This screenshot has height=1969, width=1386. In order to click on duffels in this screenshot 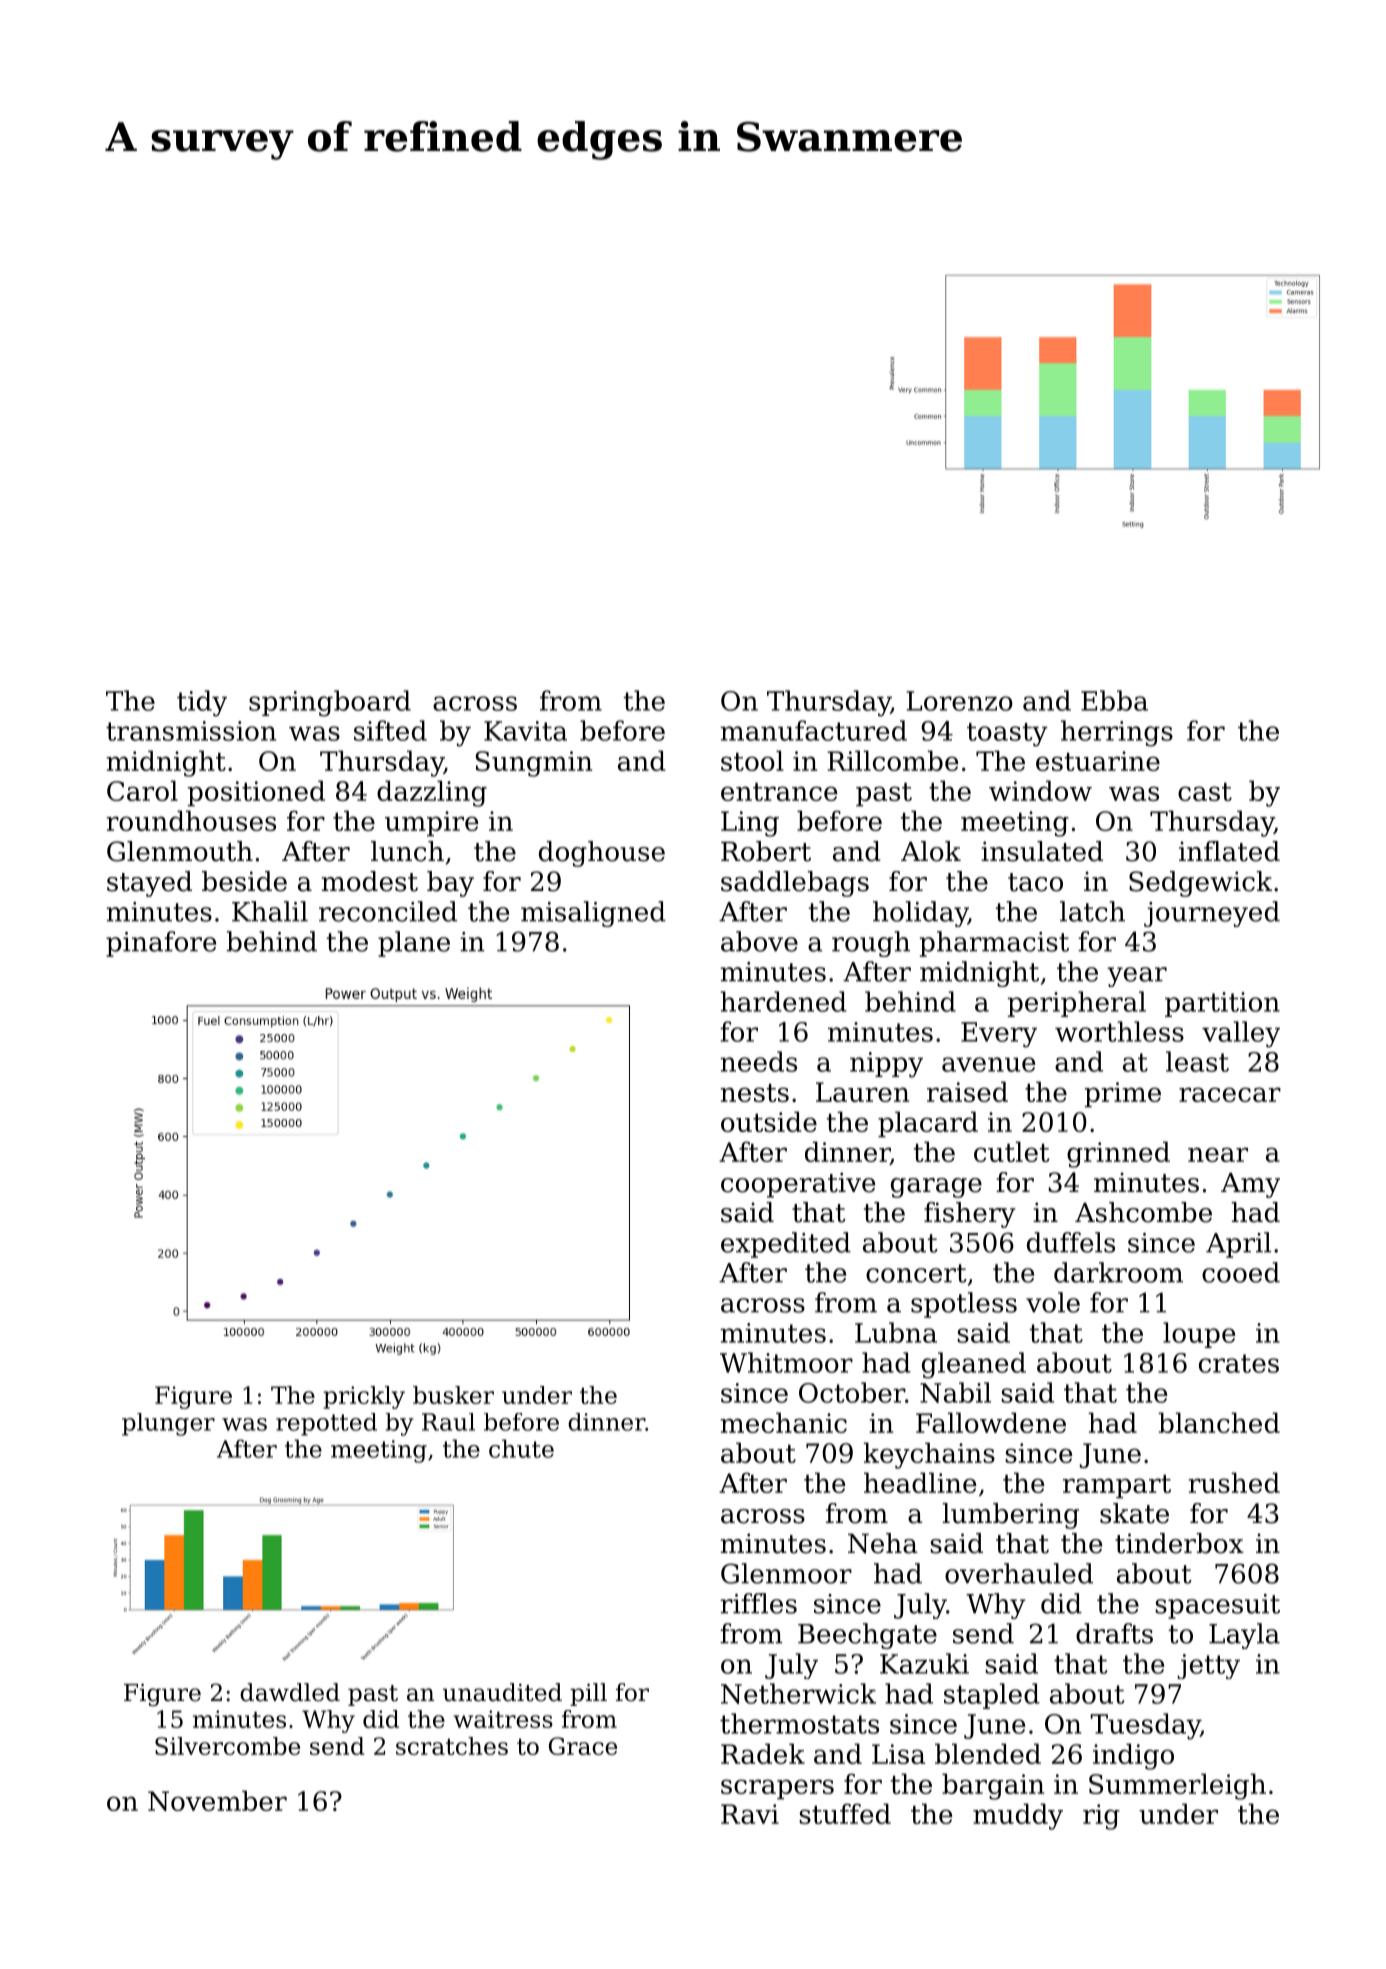, I will do `click(1071, 1242)`.
